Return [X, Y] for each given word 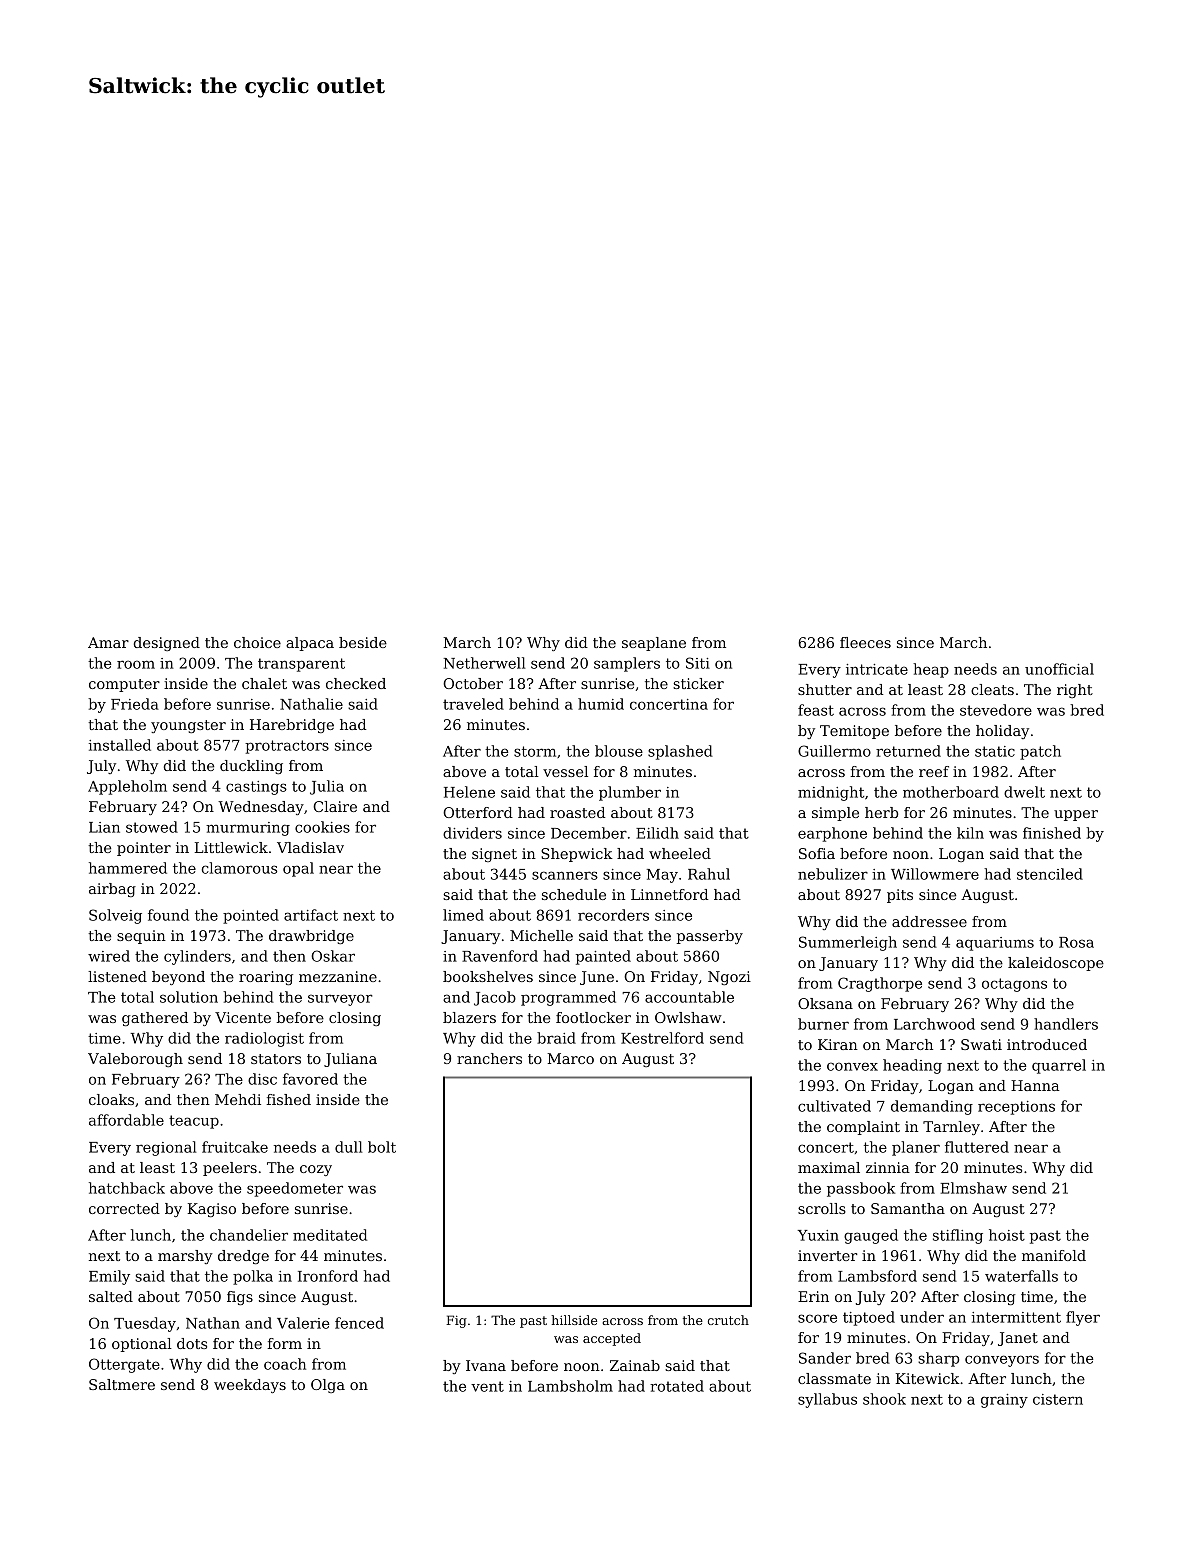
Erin [813, 1296]
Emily [109, 1277]
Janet [1018, 1339]
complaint [863, 1128]
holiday [1002, 732]
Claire [335, 806]
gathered [155, 1019]
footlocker [593, 1017]
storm [535, 751]
